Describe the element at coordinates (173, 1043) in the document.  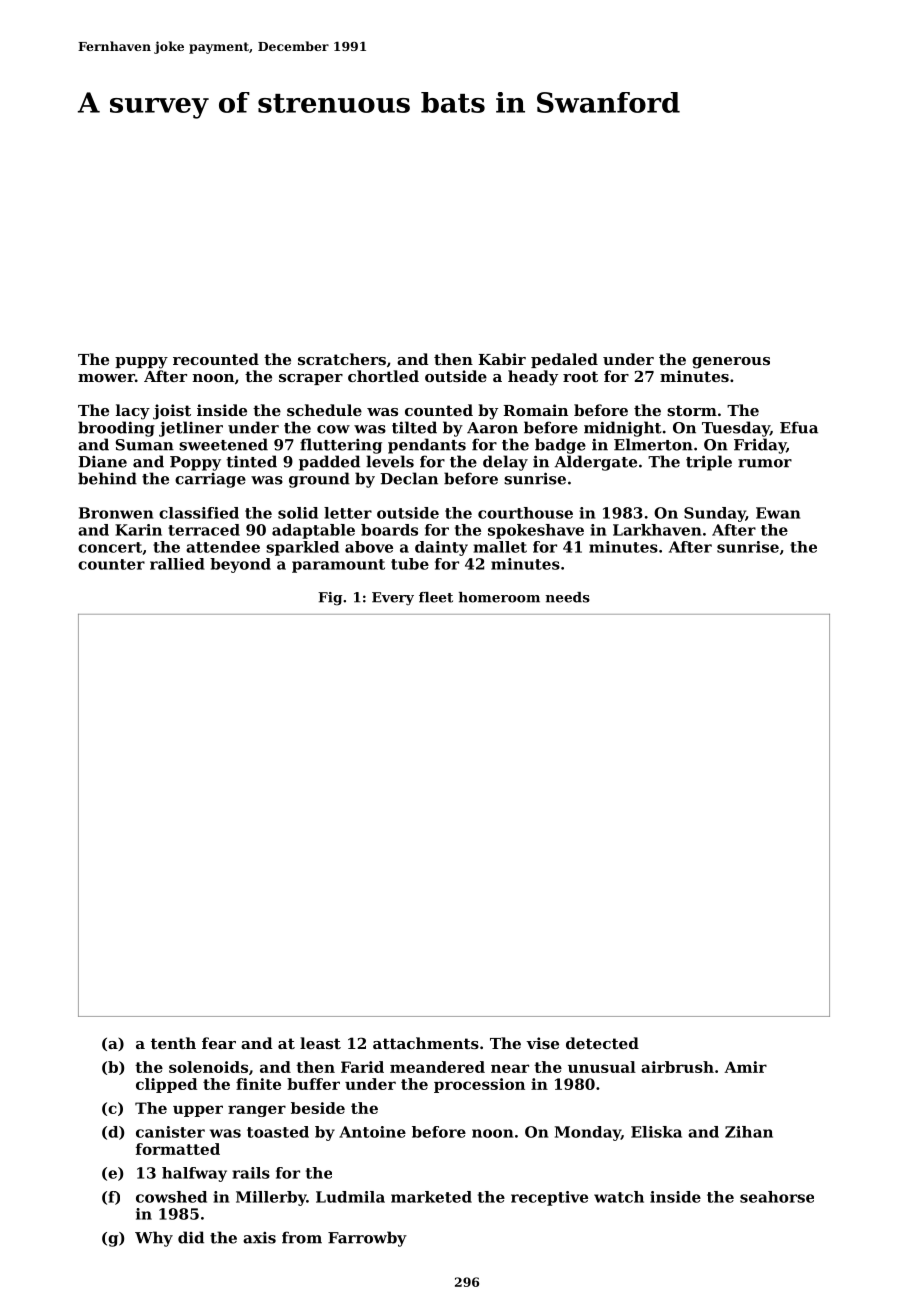
I see `tenth` at that location.
